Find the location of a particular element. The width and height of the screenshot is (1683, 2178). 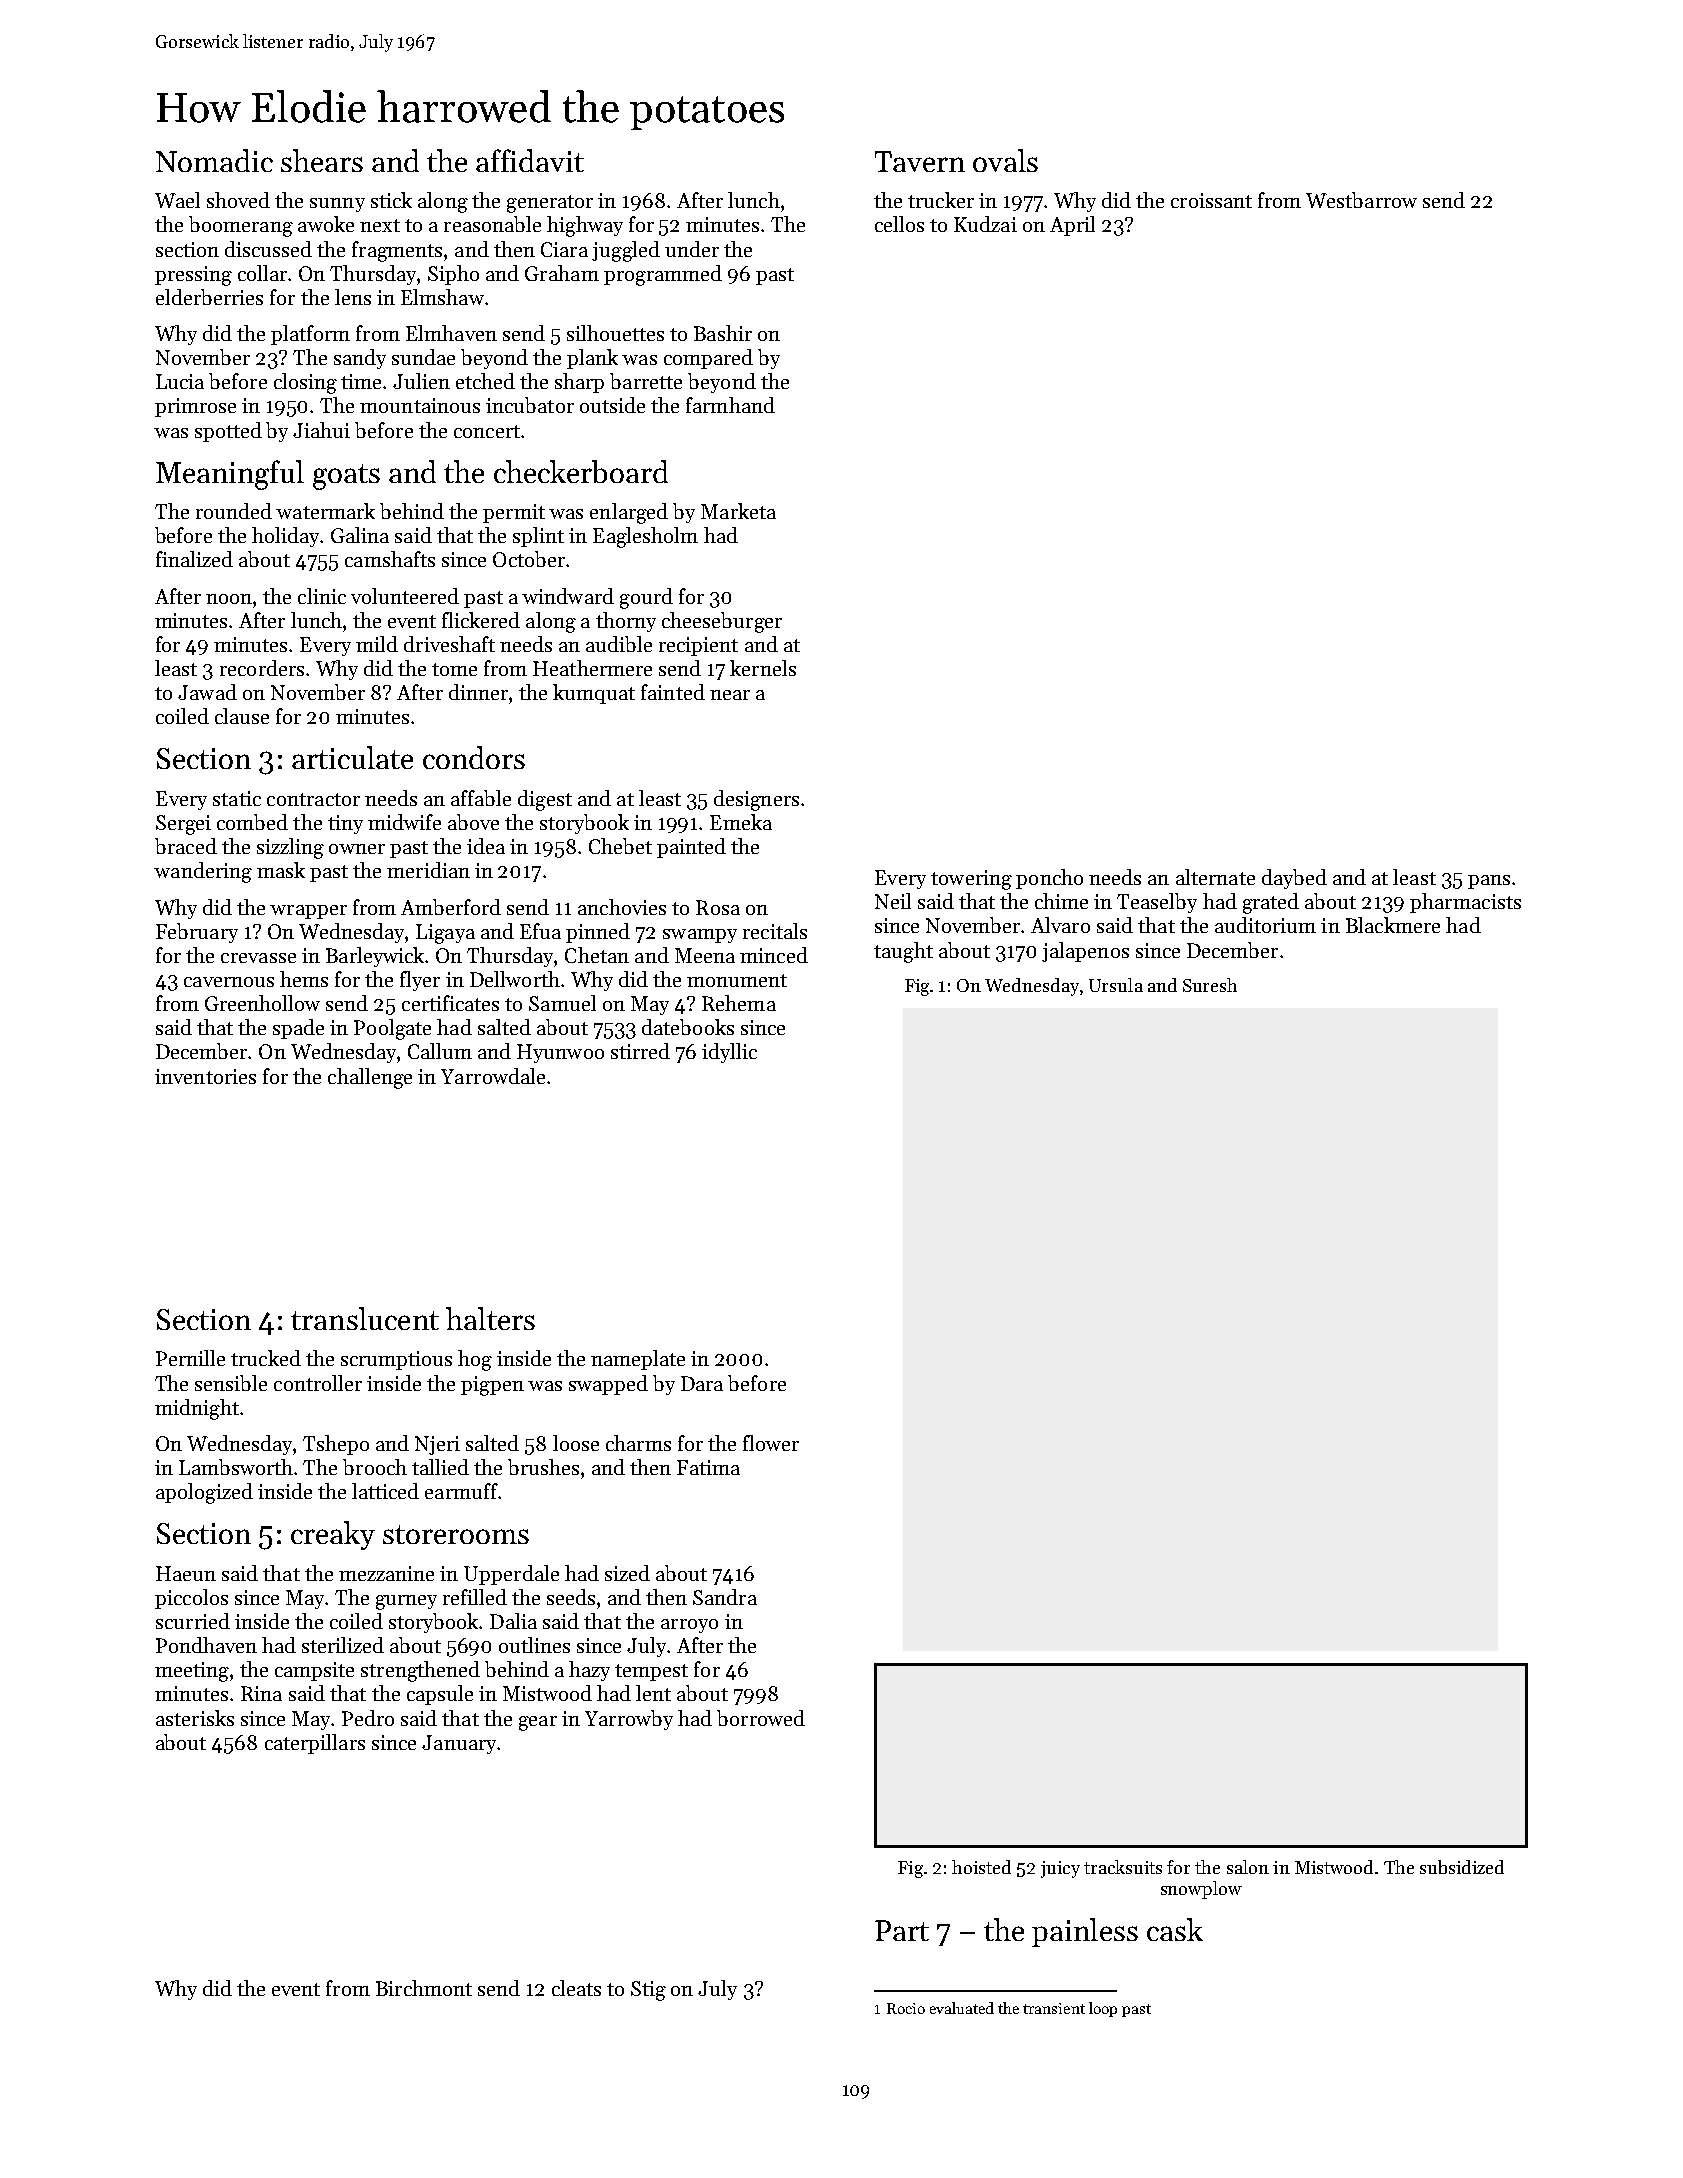

pans is located at coordinates (1489, 882).
